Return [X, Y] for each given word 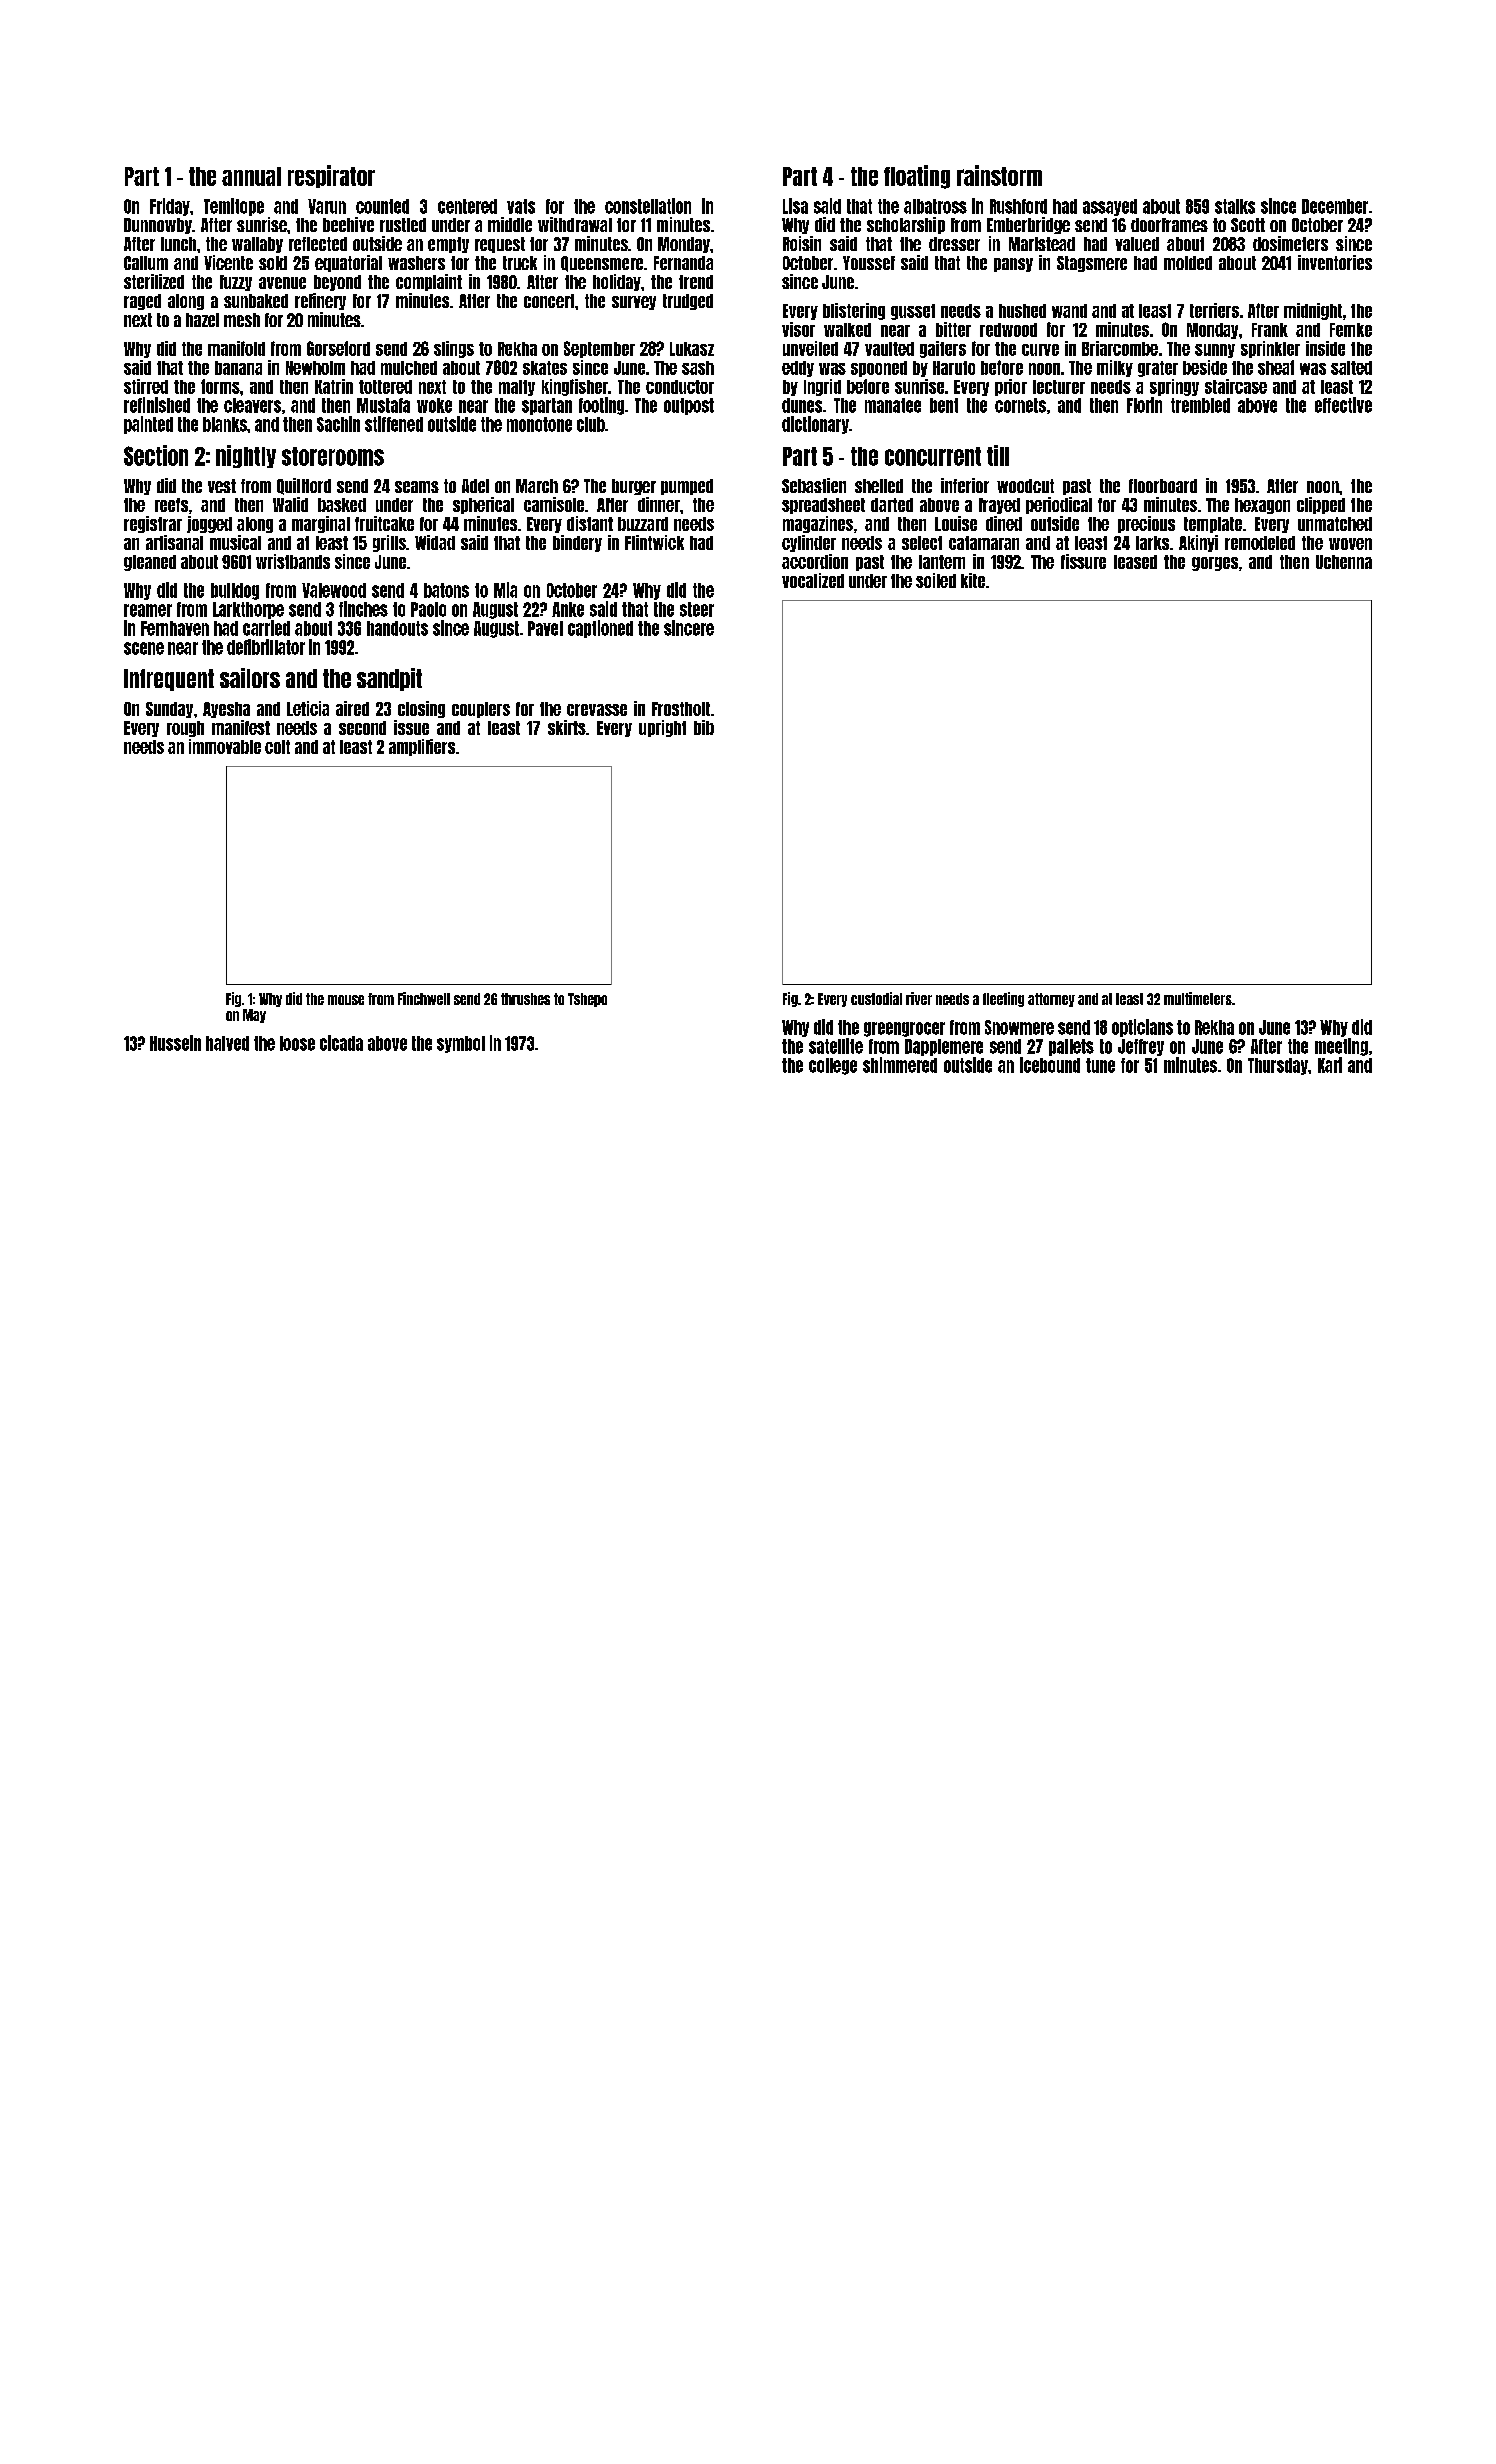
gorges [1215, 564]
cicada [341, 1043]
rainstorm [999, 175]
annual [251, 176]
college [833, 1066]
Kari [1330, 1065]
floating [917, 177]
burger [634, 487]
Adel [475, 486]
